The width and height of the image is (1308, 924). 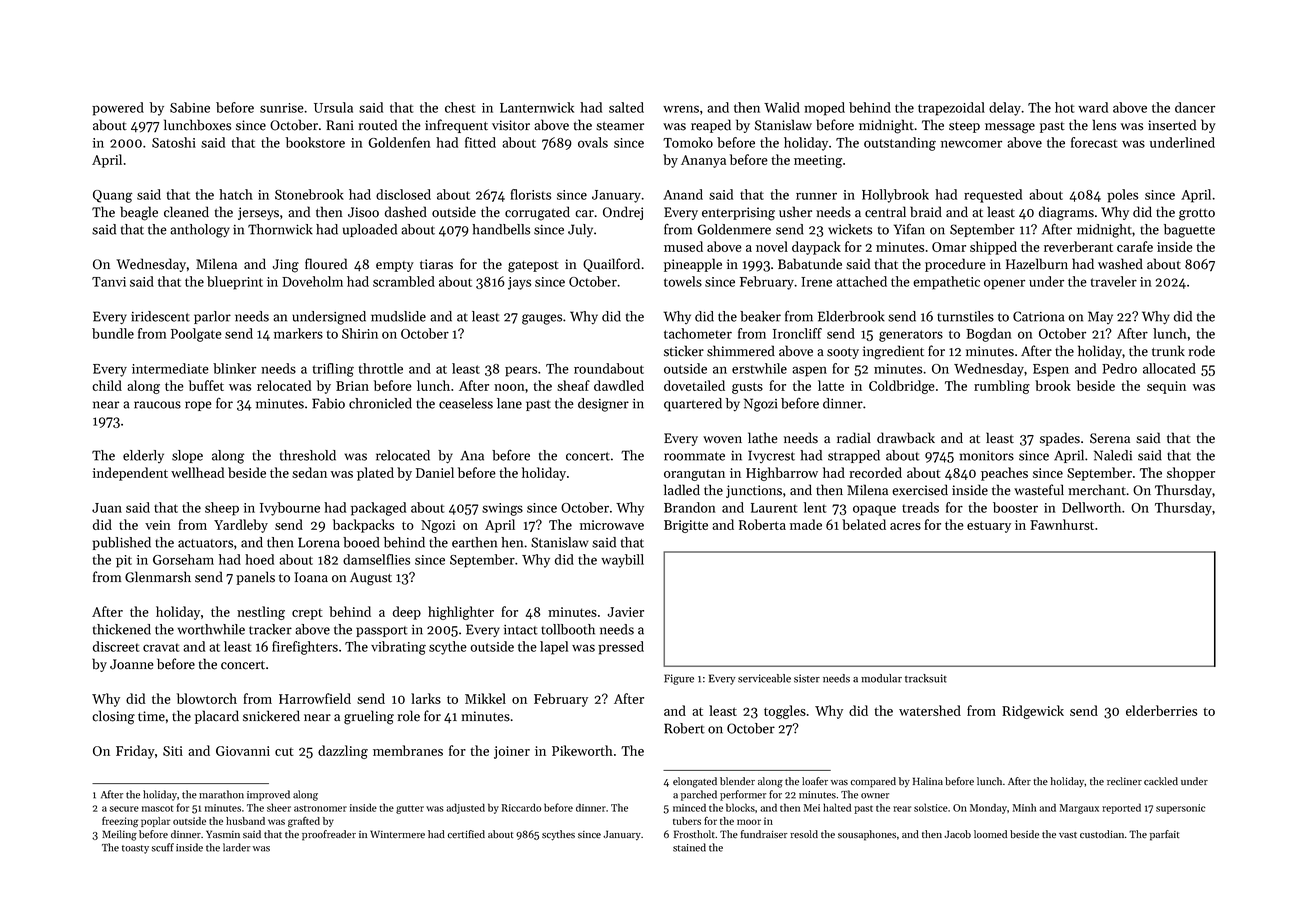 I want to click on Mikkel, so click(x=485, y=698).
